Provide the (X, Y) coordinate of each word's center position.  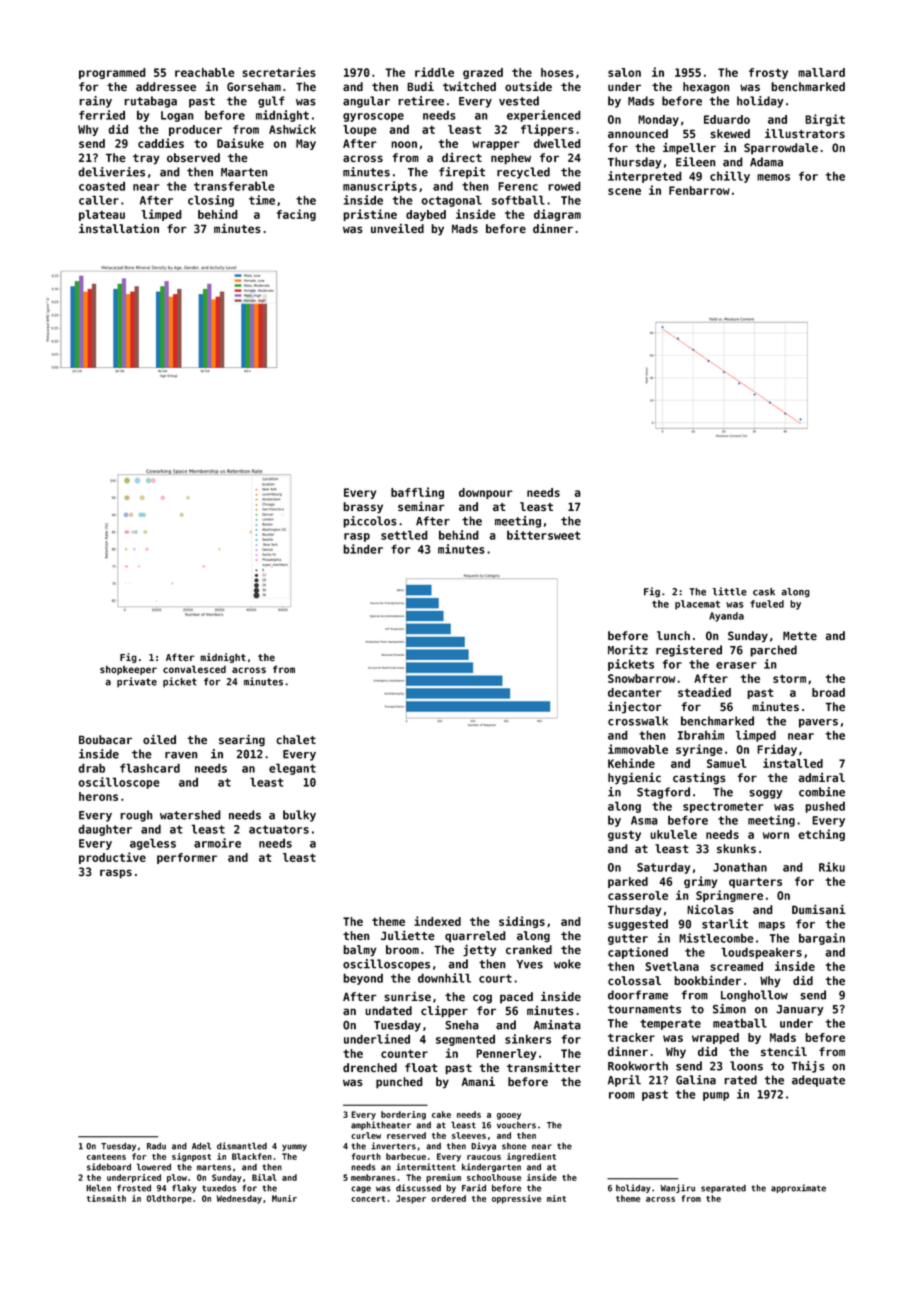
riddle (434, 72)
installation (119, 229)
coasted (102, 186)
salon (624, 72)
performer (187, 858)
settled (404, 535)
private (137, 682)
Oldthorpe (169, 1199)
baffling (417, 493)
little (730, 591)
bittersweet (543, 535)
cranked (529, 950)
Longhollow (754, 996)
